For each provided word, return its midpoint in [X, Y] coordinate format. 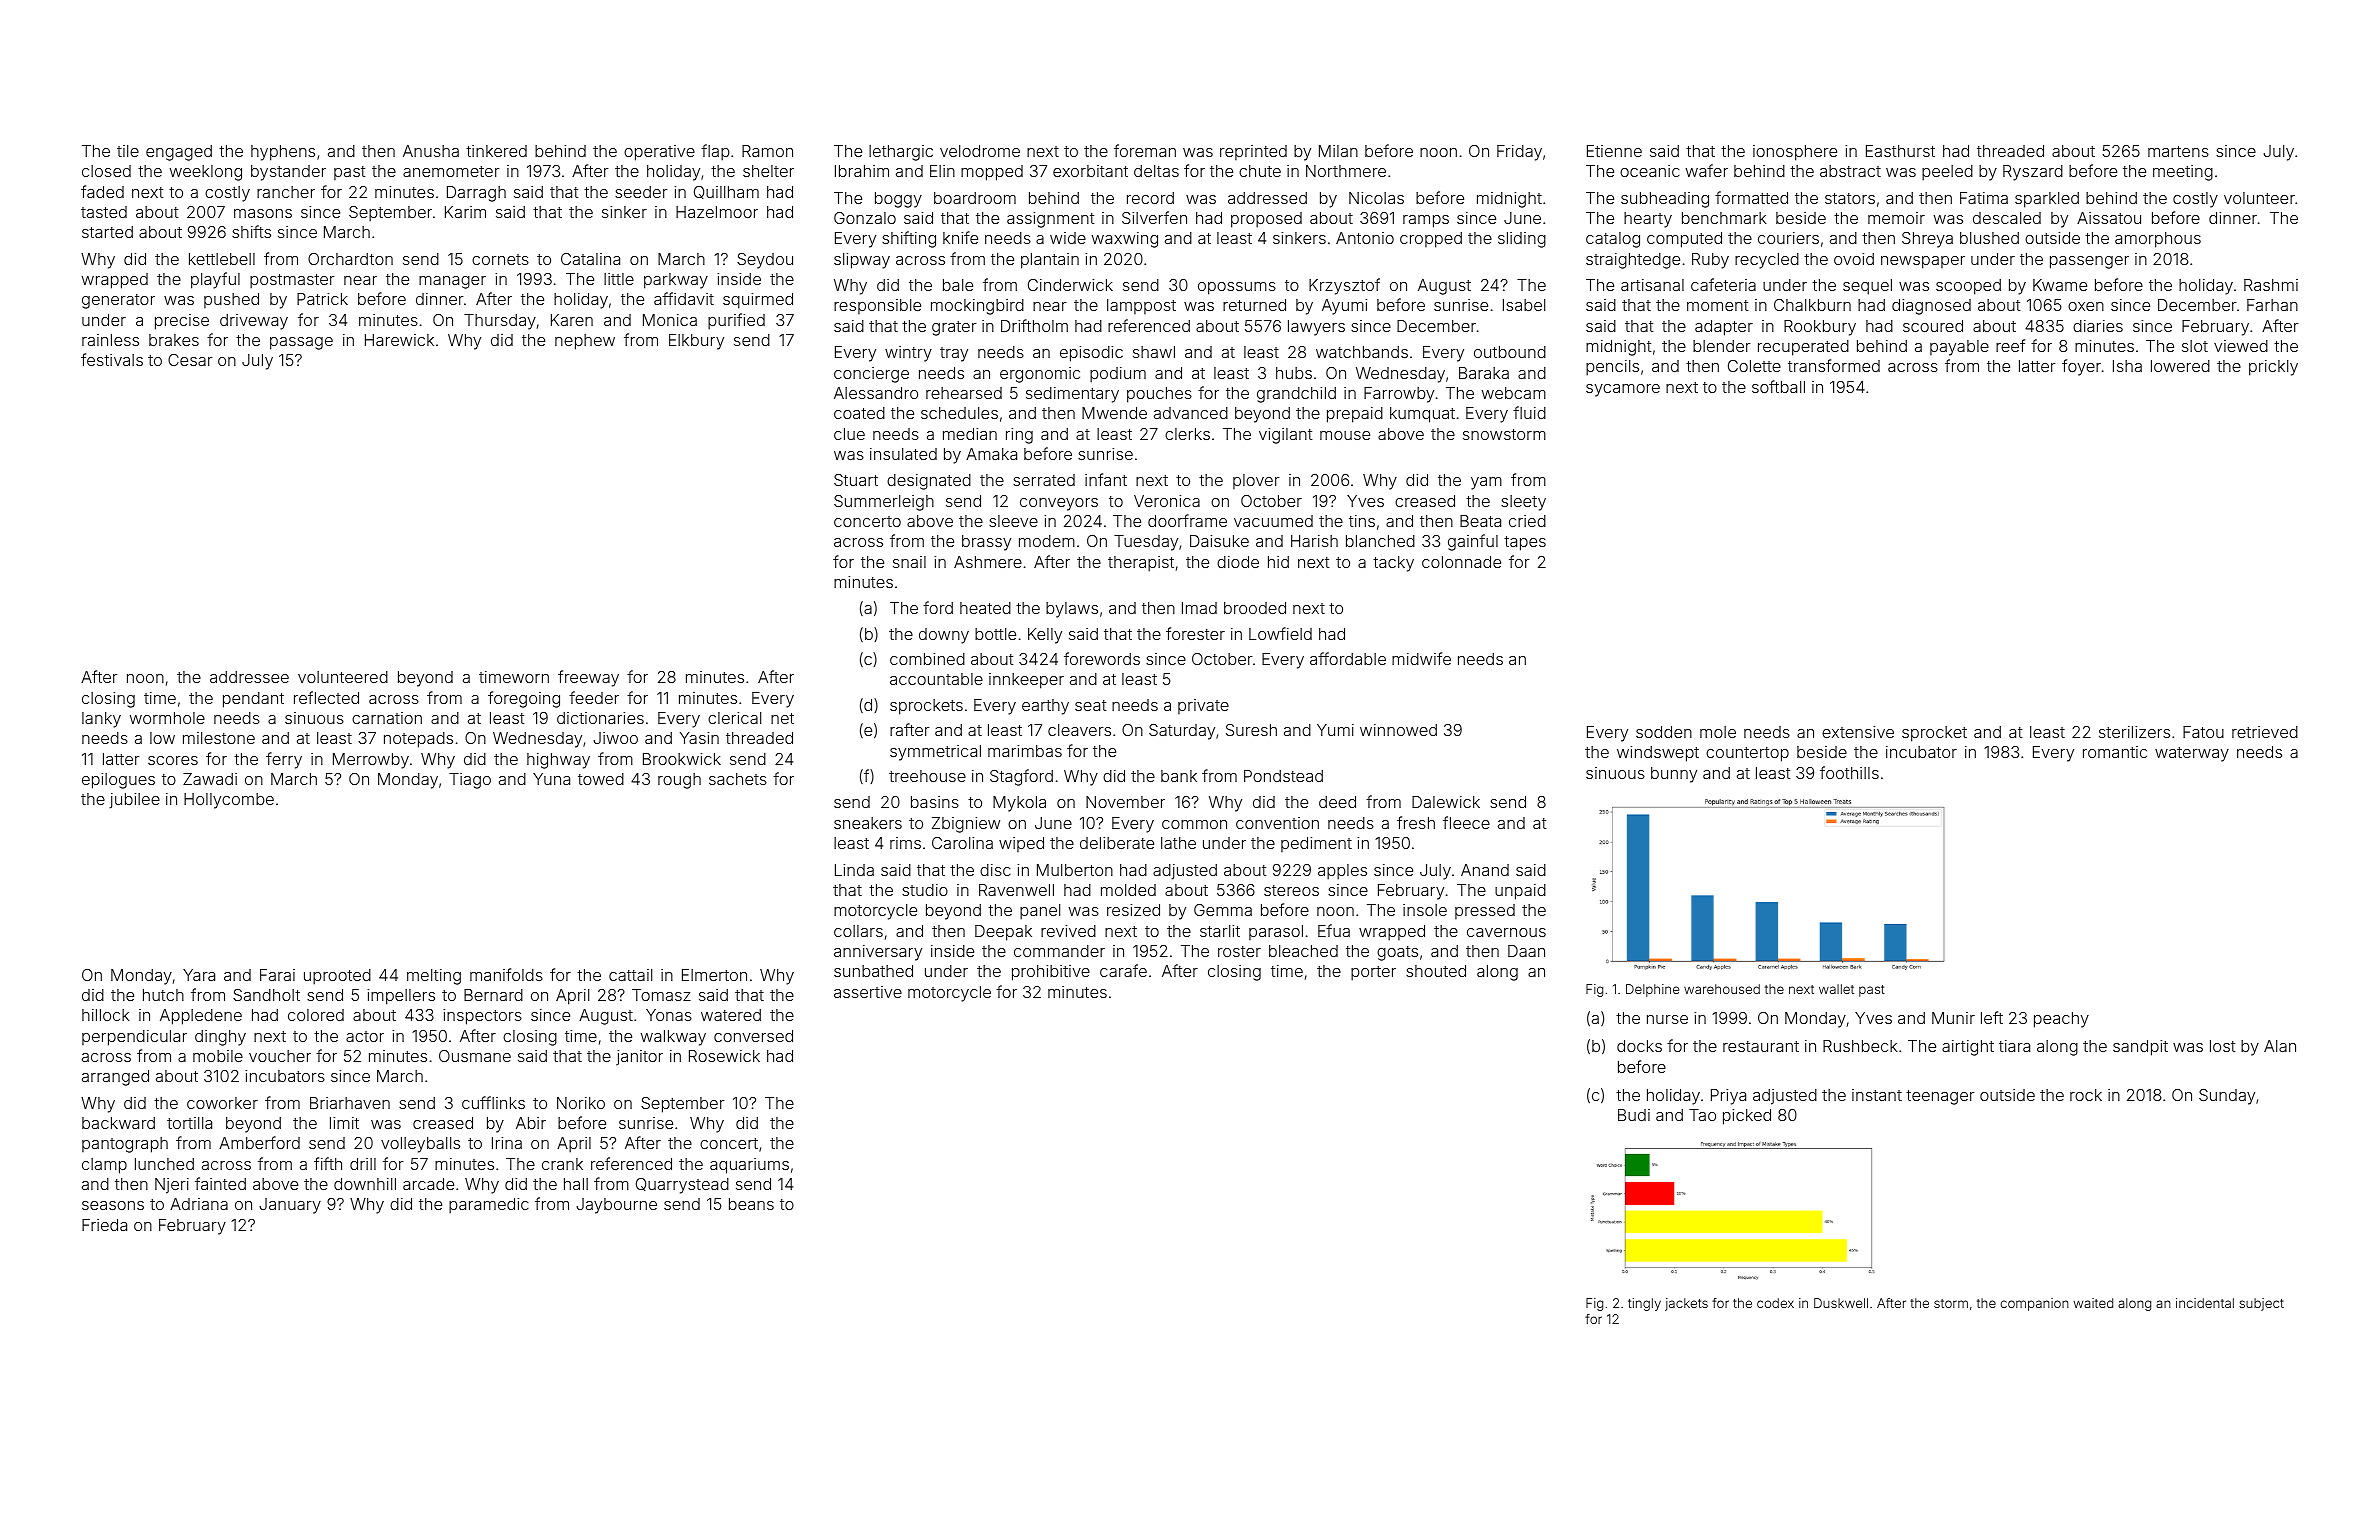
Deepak [1003, 933]
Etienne [1614, 151]
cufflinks [493, 1102]
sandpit [2140, 1048]
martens [2178, 151]
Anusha [431, 151]
